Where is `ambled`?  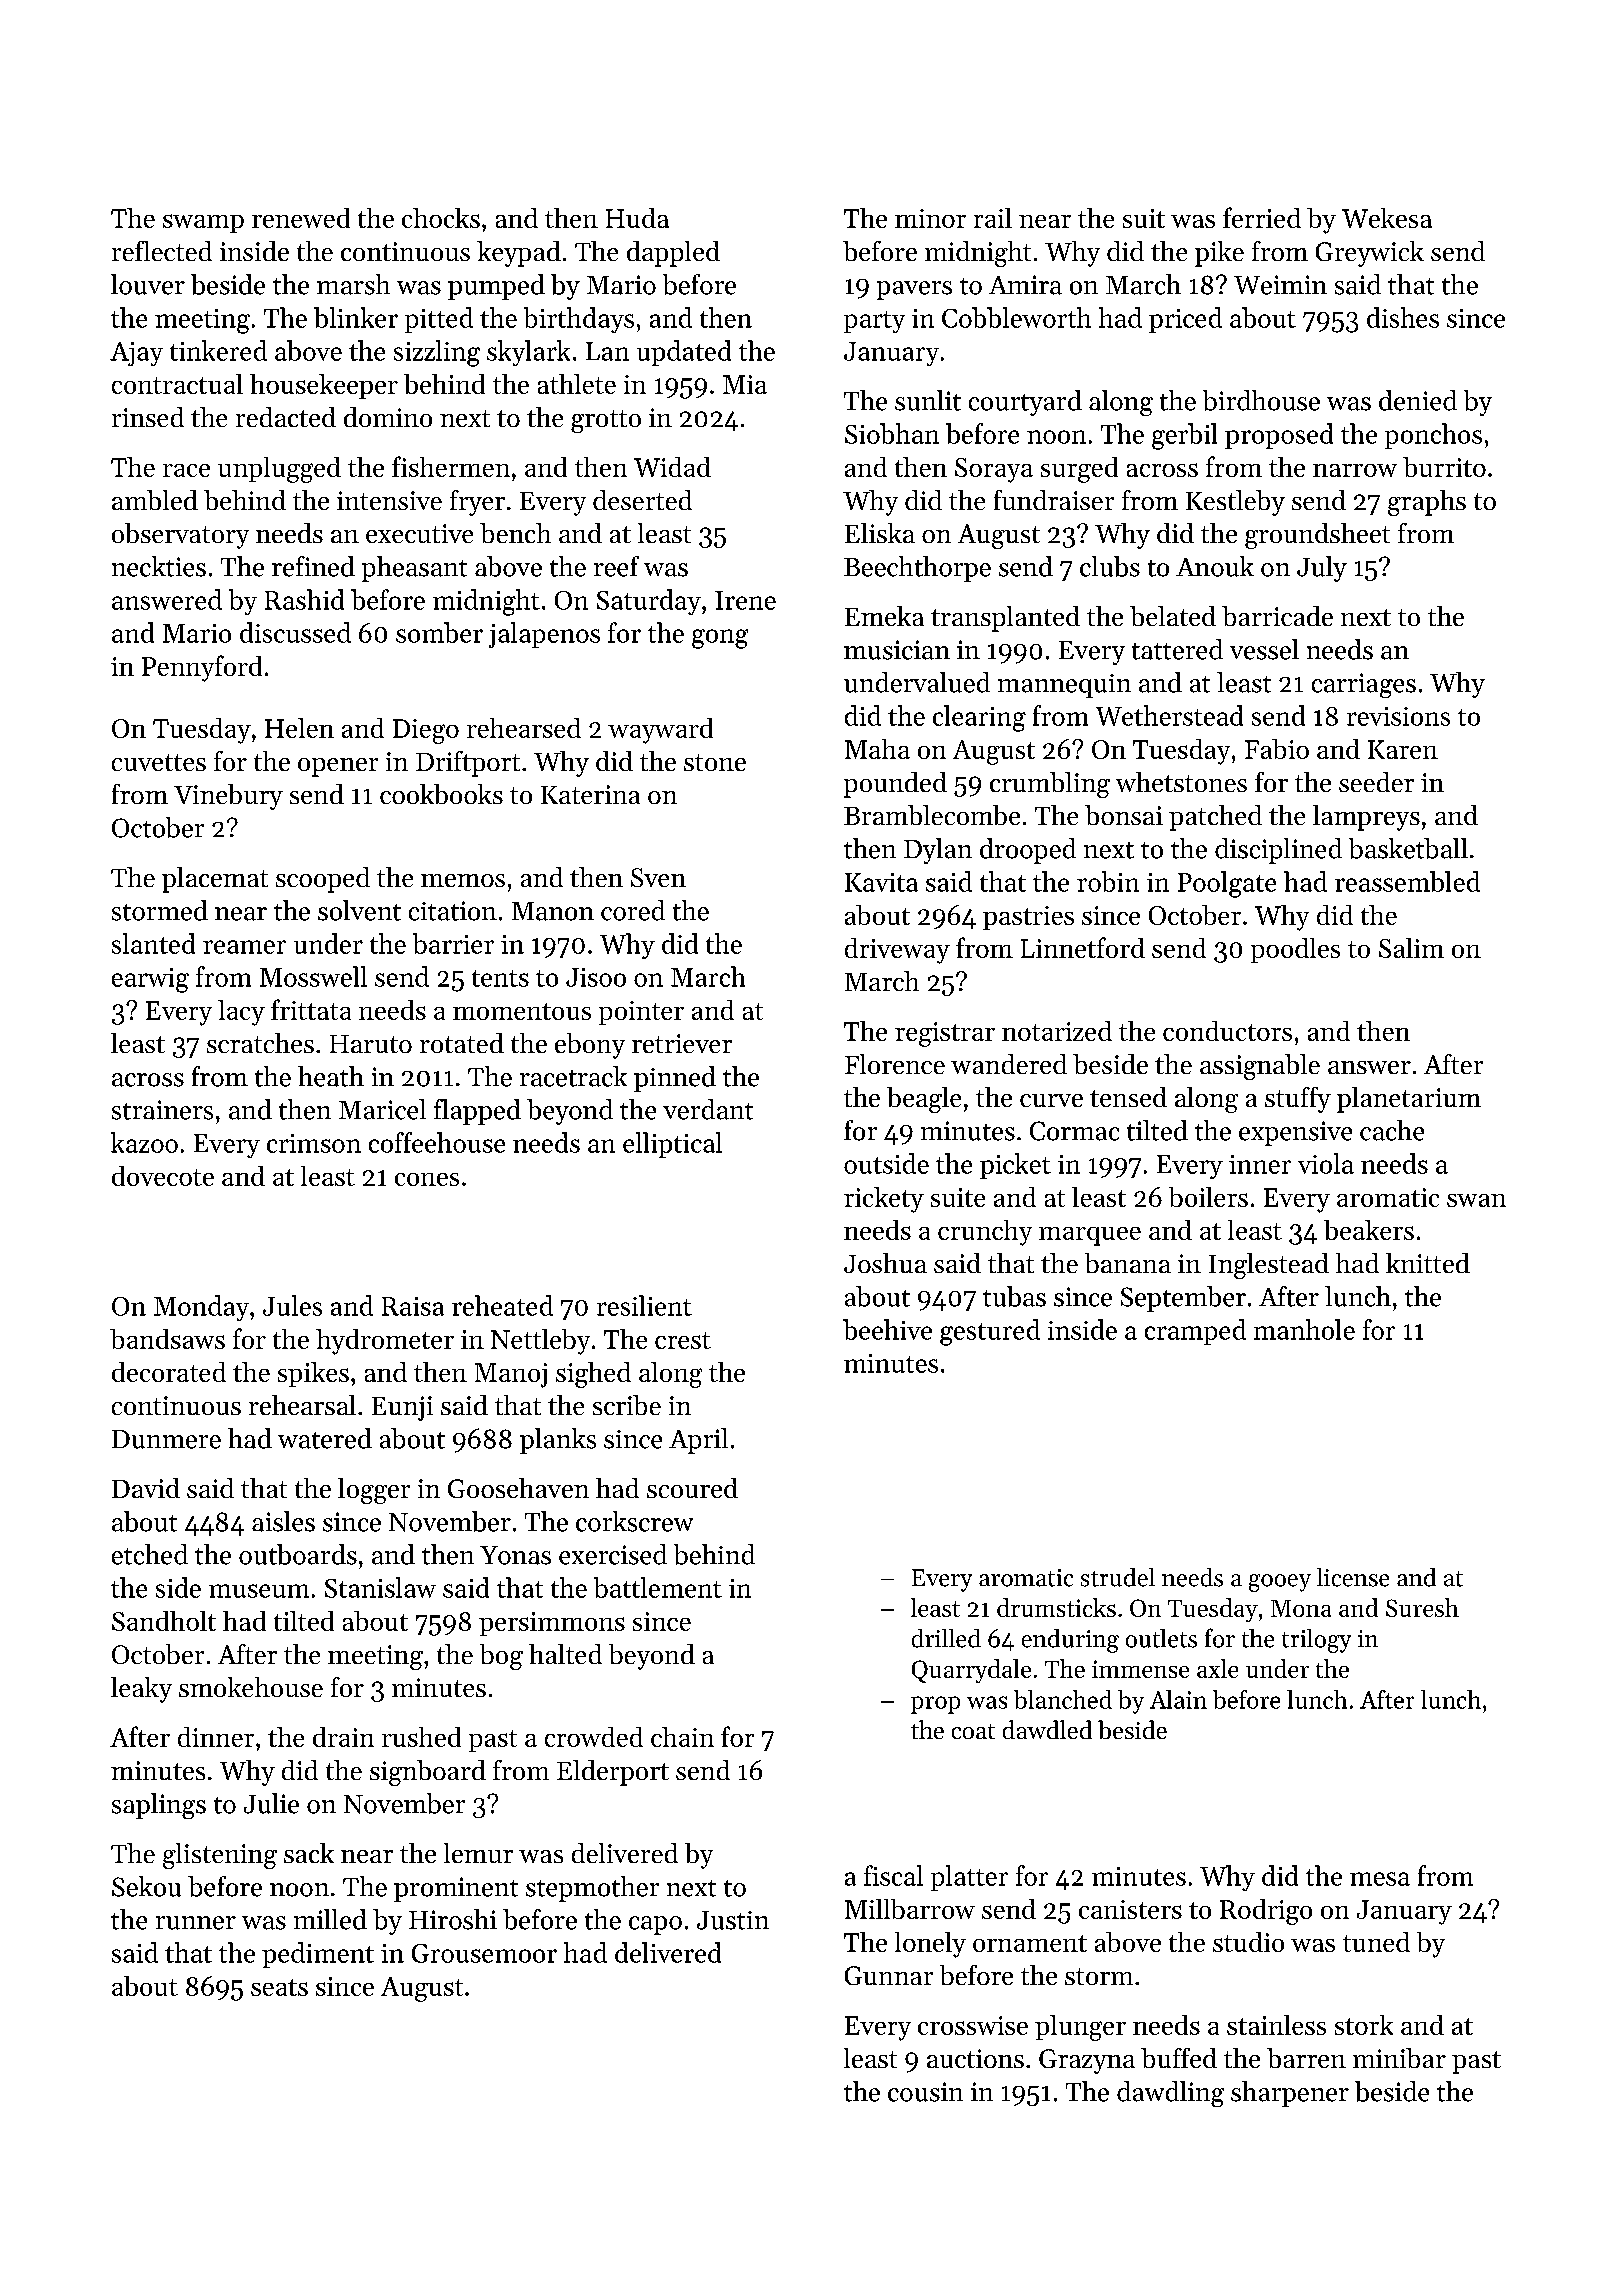 ambled is located at coordinates (155, 500).
